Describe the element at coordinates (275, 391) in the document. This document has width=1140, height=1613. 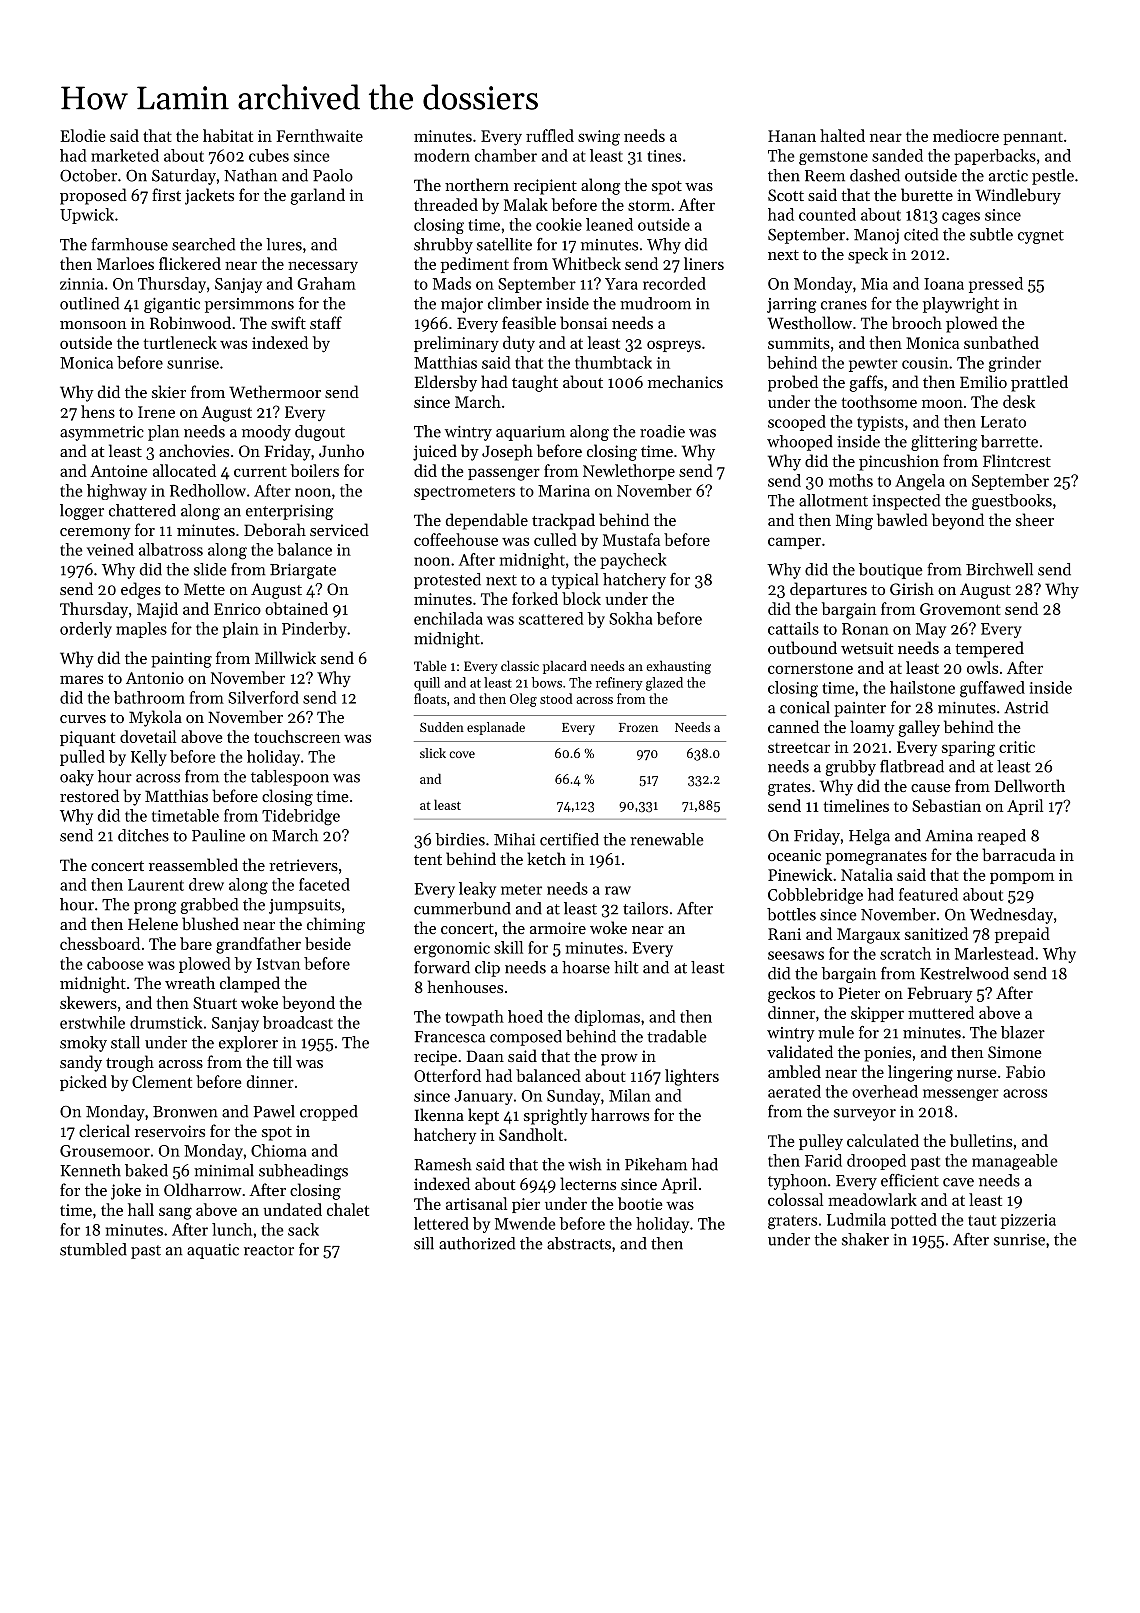
I see `Wethermoor` at that location.
